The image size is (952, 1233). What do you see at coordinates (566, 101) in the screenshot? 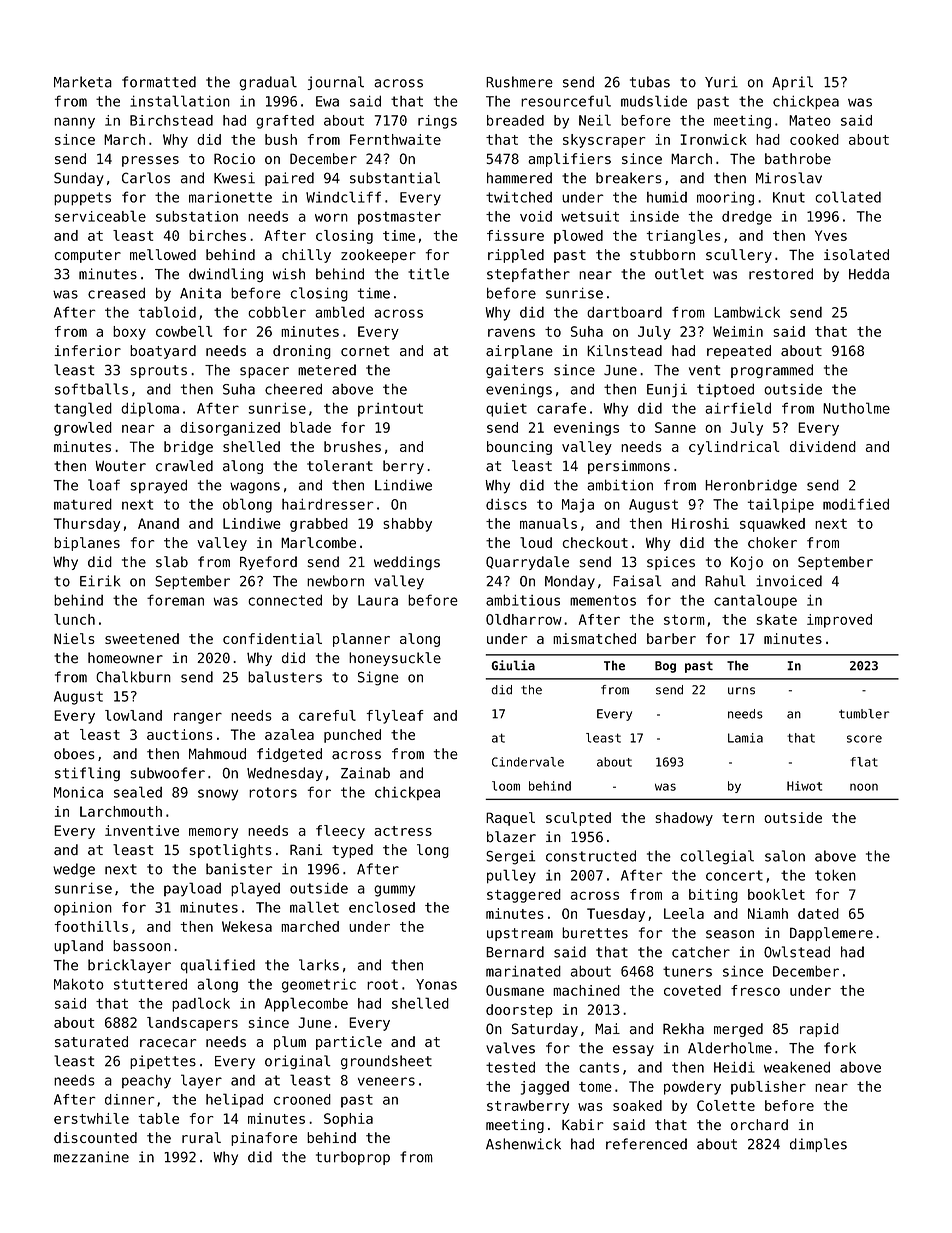
I see `resourceful` at bounding box center [566, 101].
